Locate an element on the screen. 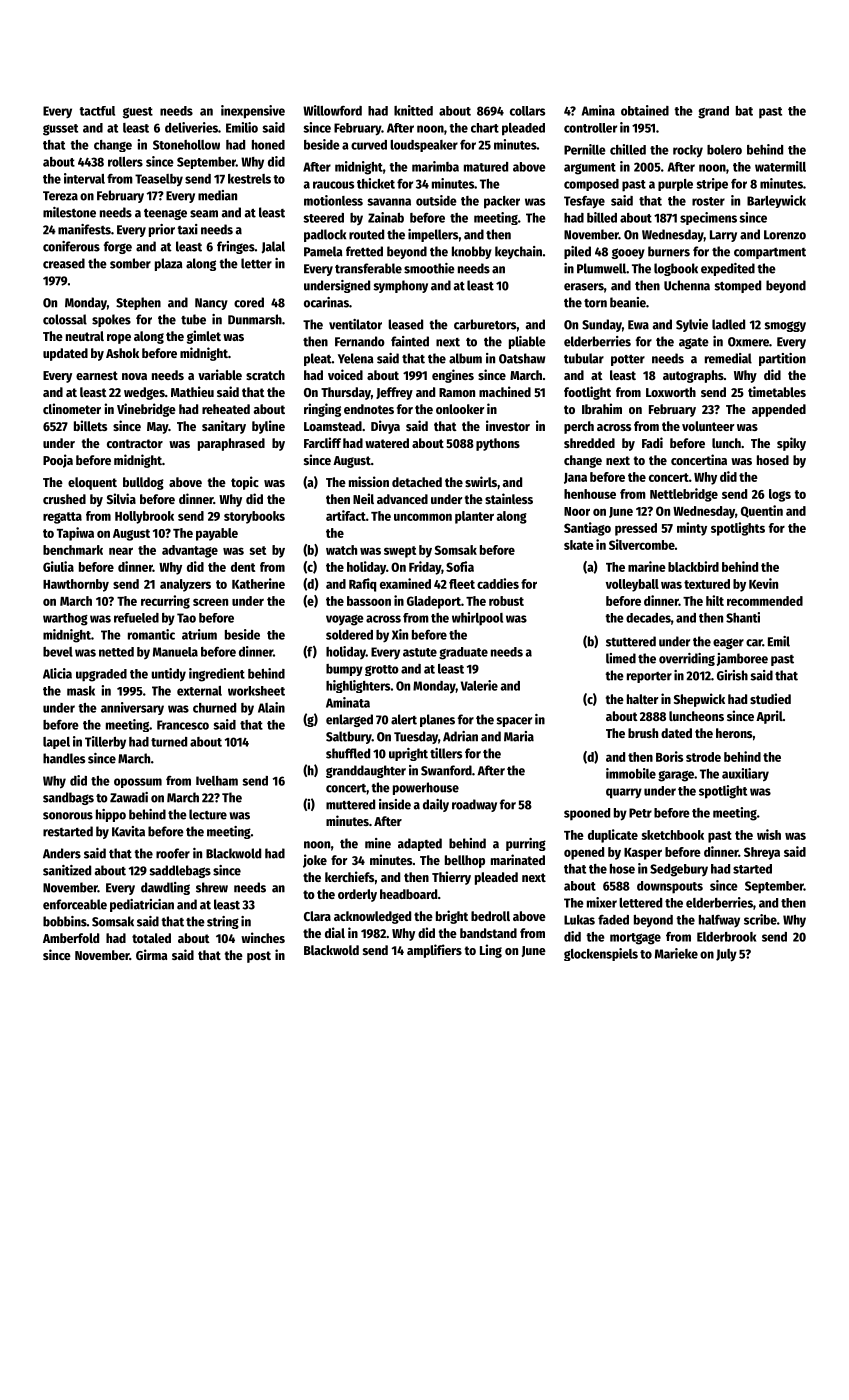 The height and width of the screenshot is (1400, 849). post is located at coordinates (259, 957).
